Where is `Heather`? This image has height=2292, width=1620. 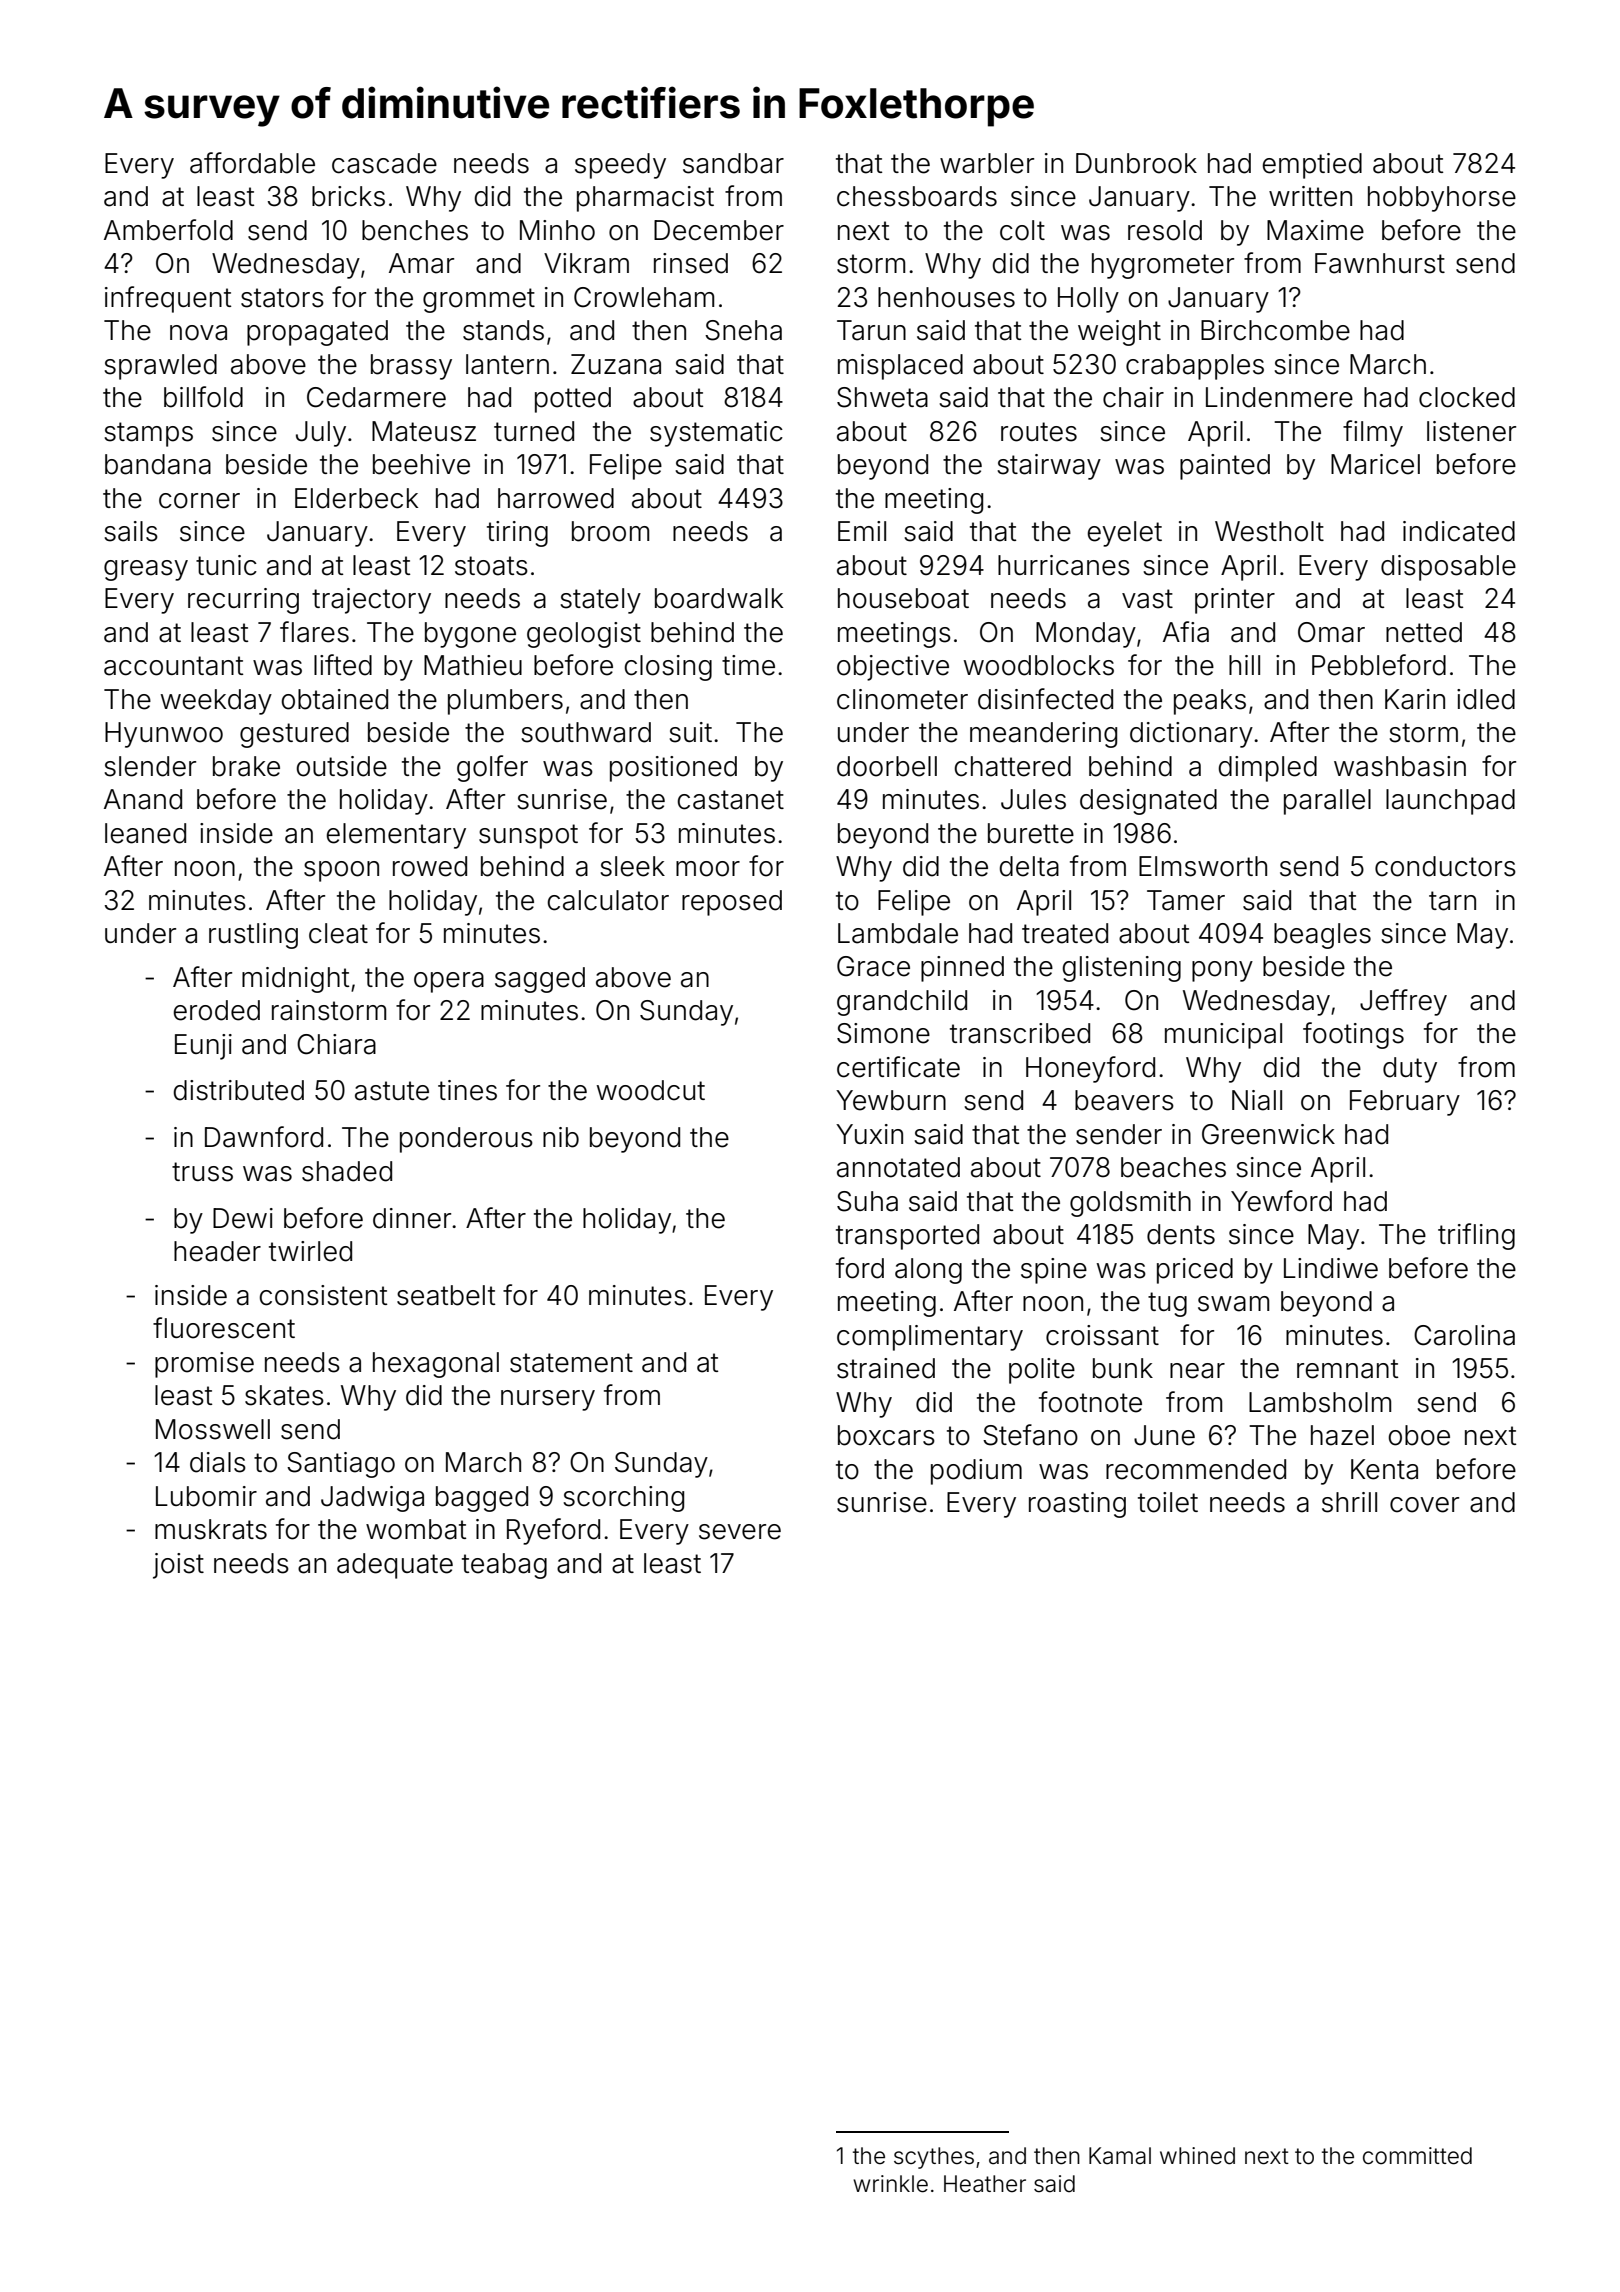 Heather is located at coordinates (985, 2184).
